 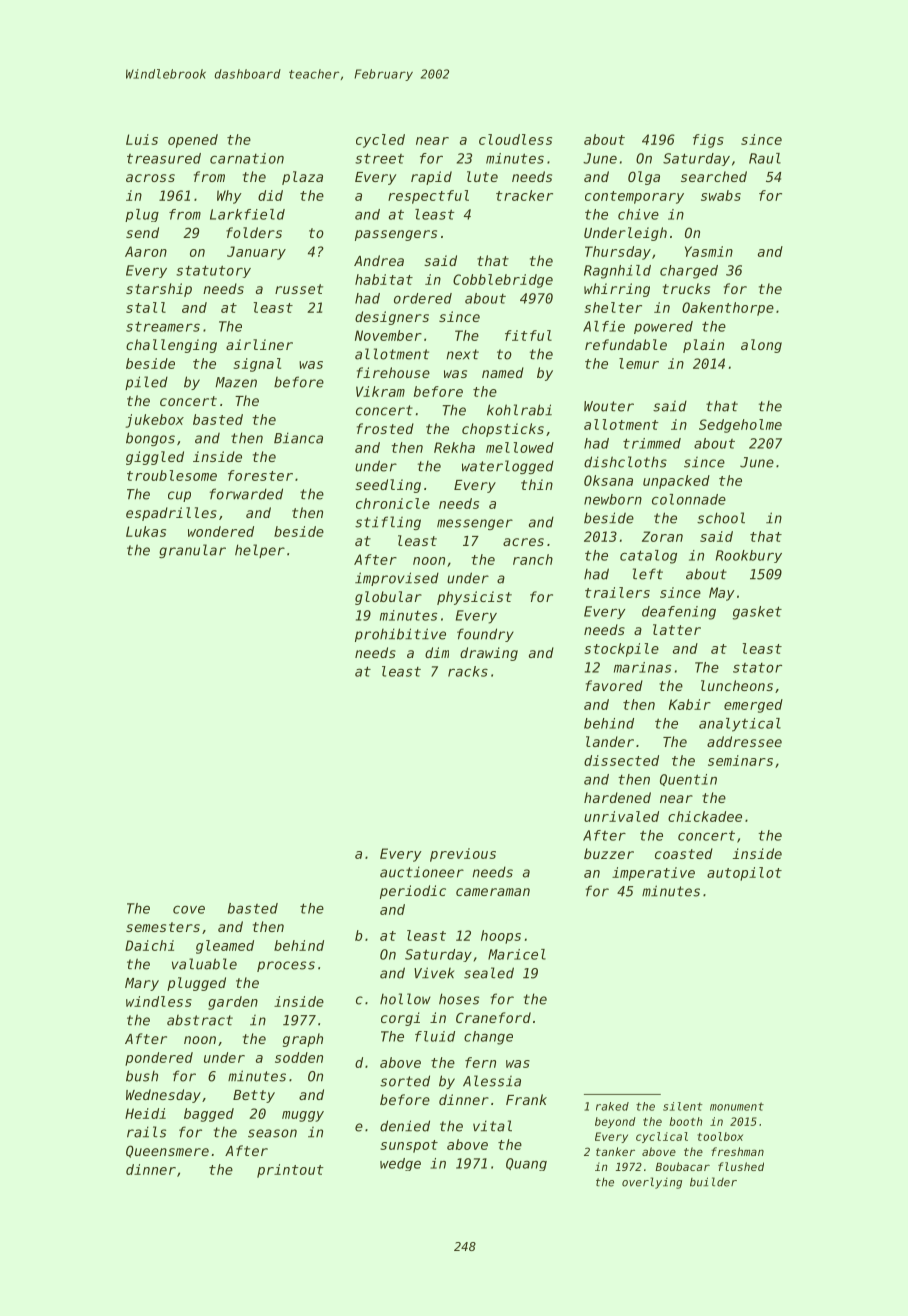 I want to click on powered, so click(x=663, y=327).
